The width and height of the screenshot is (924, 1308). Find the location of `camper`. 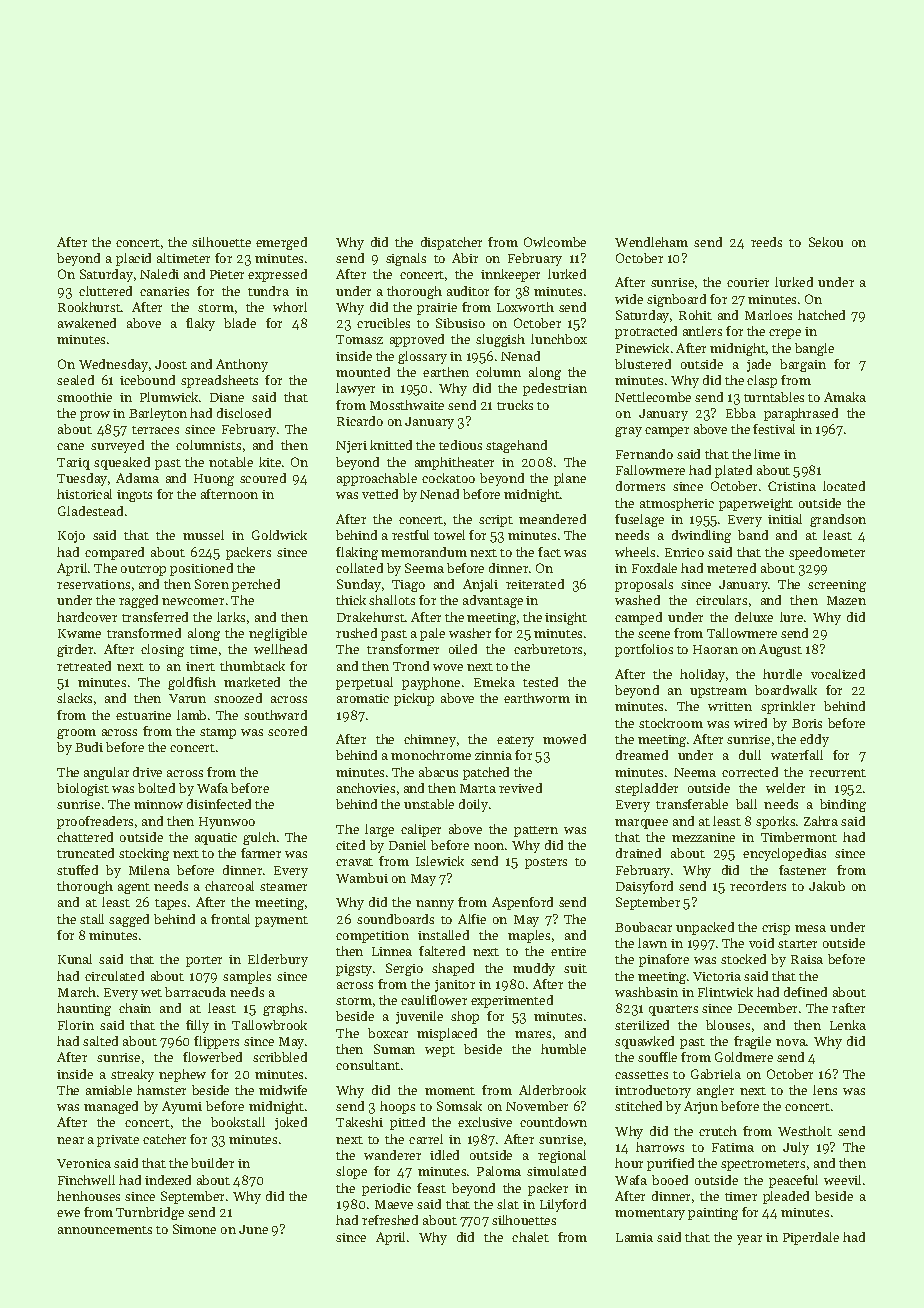

camper is located at coordinates (667, 432).
